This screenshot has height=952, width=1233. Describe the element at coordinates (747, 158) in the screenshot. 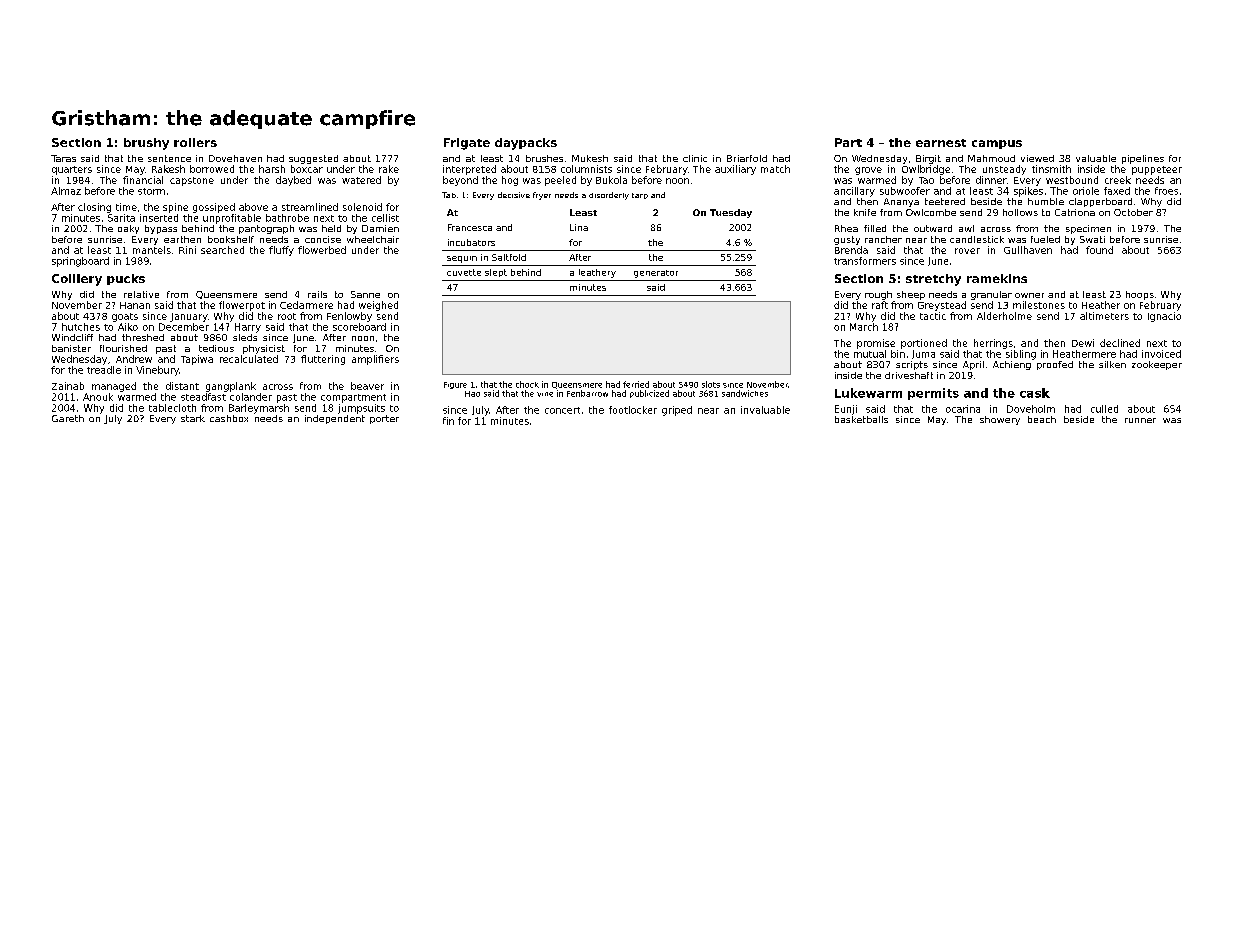

I see `Briarfold` at that location.
